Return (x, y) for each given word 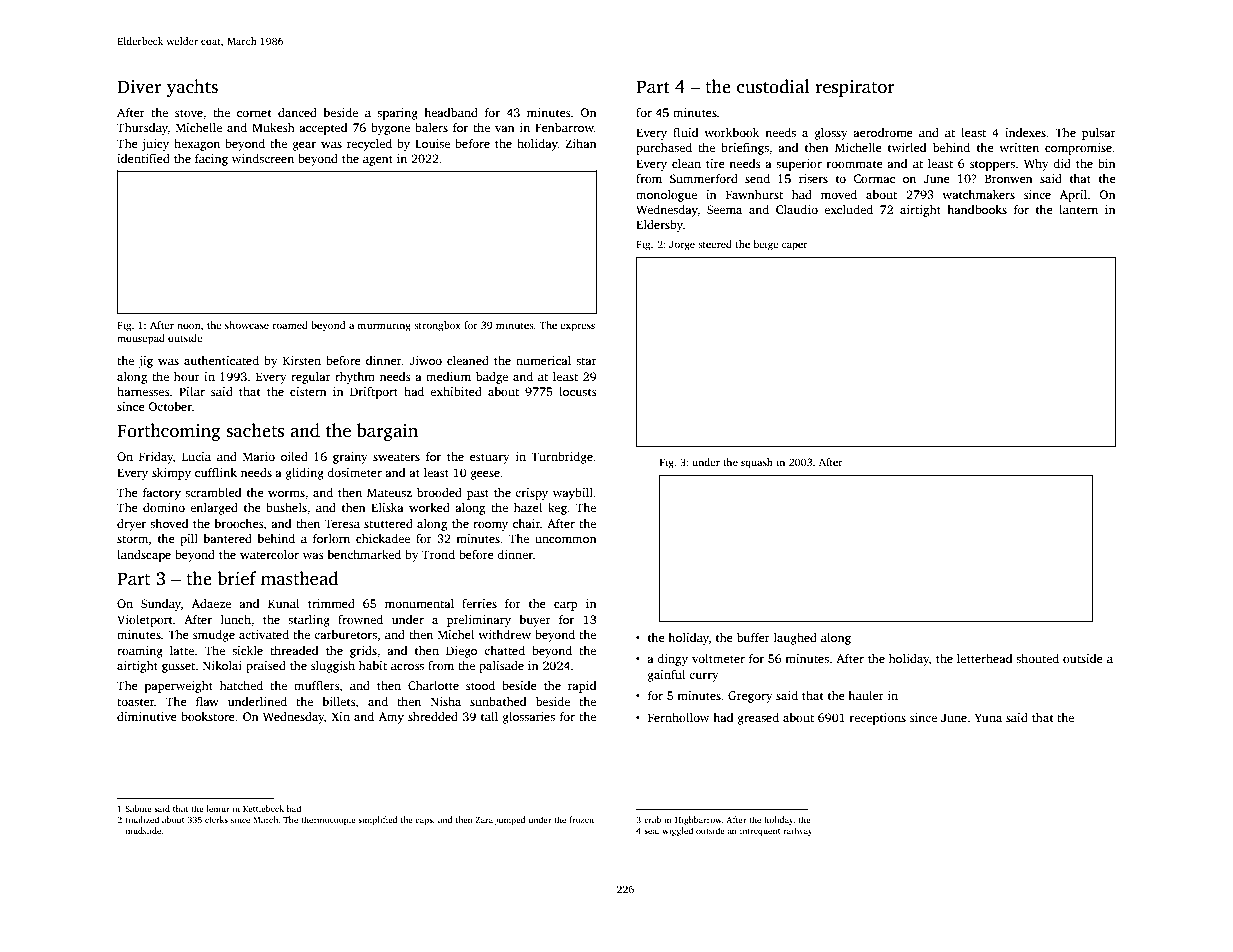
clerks (216, 819)
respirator (855, 88)
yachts (192, 88)
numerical (543, 360)
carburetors (345, 634)
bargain (387, 432)
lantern (1078, 209)
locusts (578, 391)
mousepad (141, 339)
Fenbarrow (564, 127)
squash (757, 463)
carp (566, 606)
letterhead (984, 658)
